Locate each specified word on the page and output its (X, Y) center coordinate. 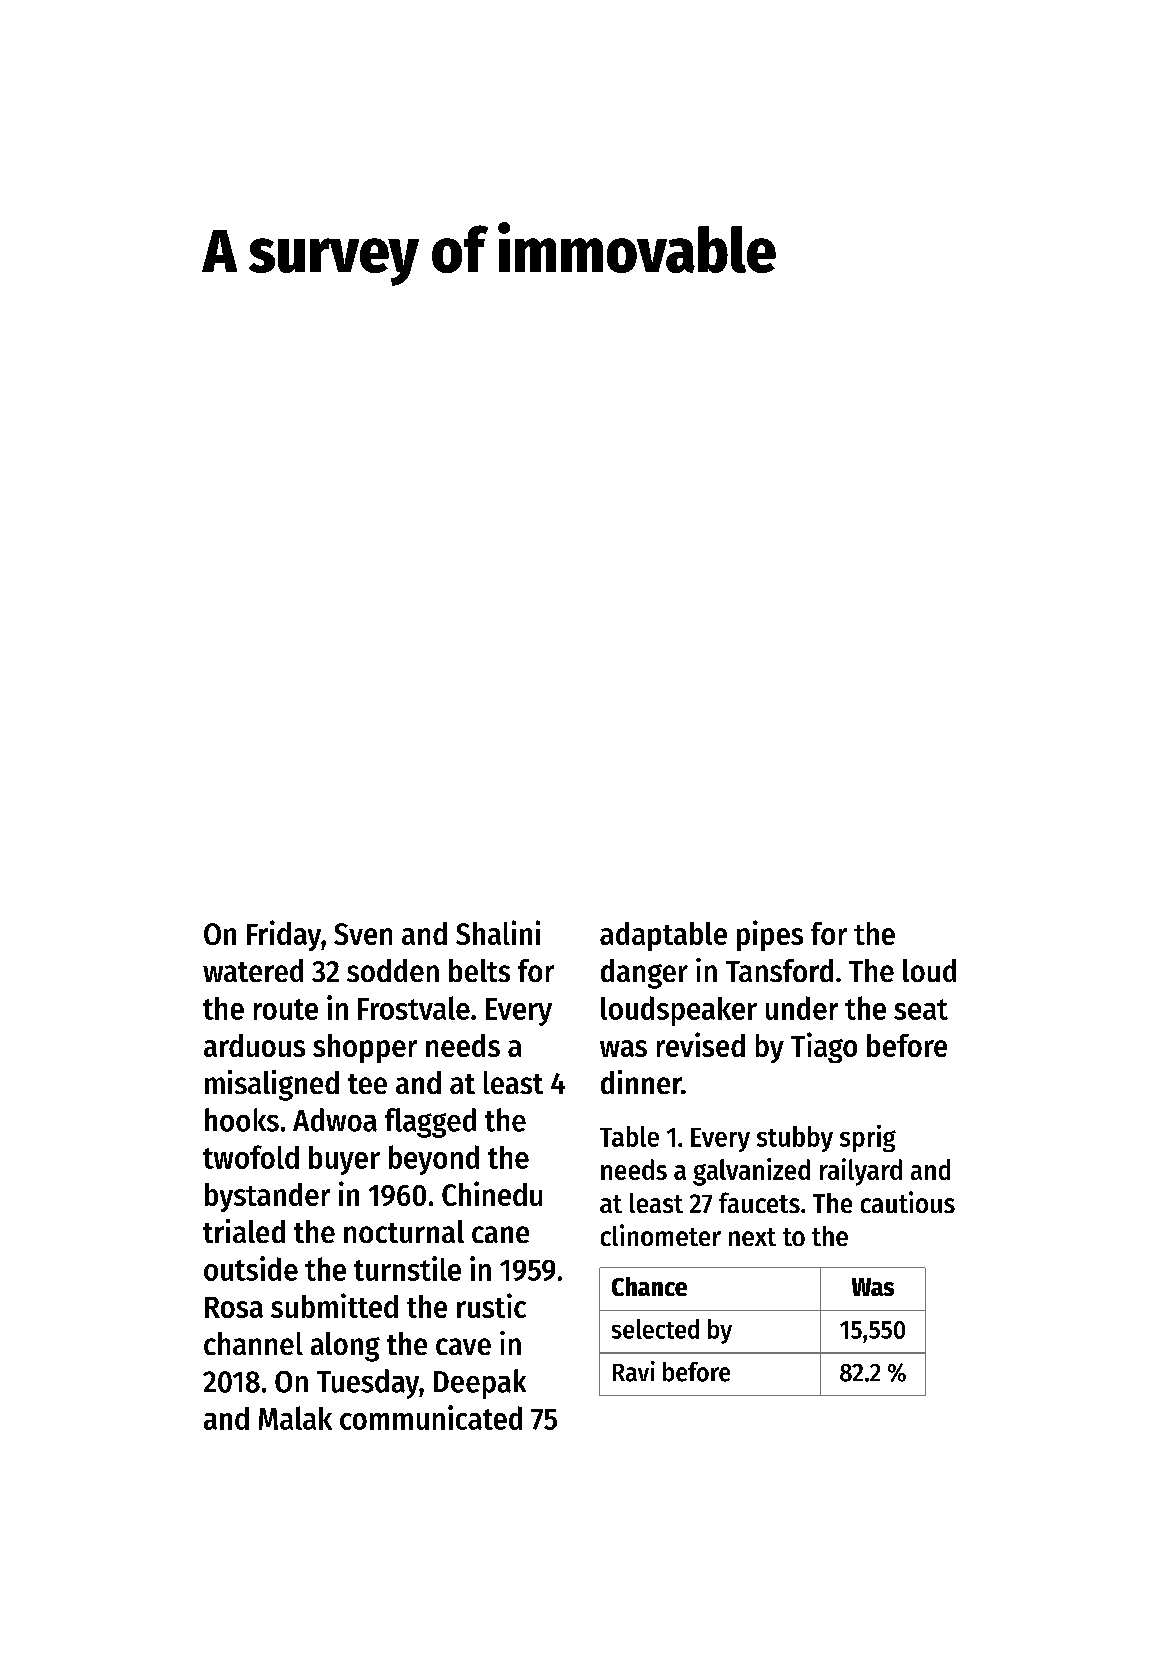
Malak (295, 1418)
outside (251, 1268)
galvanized (751, 1172)
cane (500, 1234)
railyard (861, 1172)
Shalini (498, 932)
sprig (868, 1138)
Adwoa (335, 1120)
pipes (770, 935)
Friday (284, 935)
